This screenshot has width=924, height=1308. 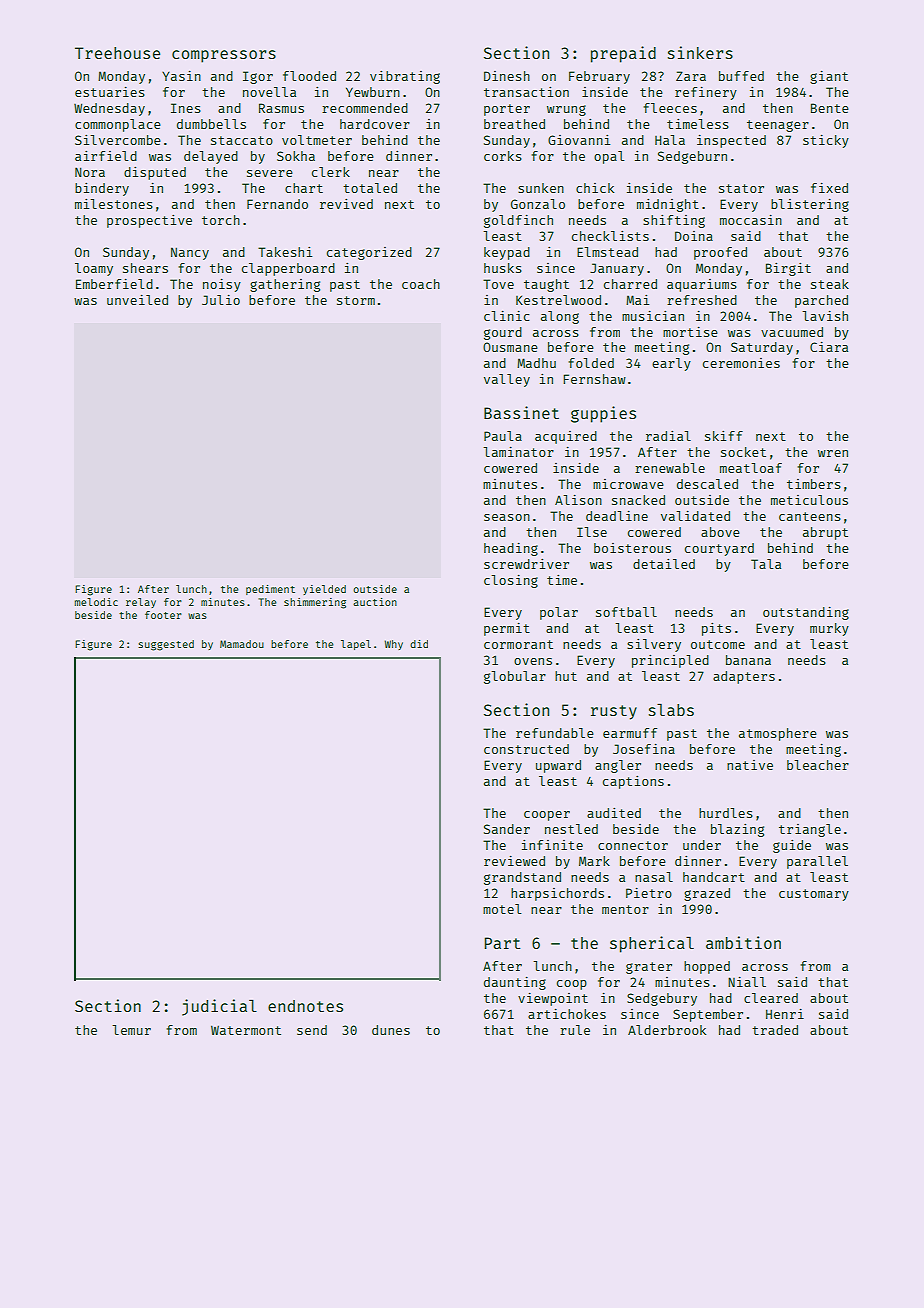 I want to click on vibrating, so click(x=405, y=77).
